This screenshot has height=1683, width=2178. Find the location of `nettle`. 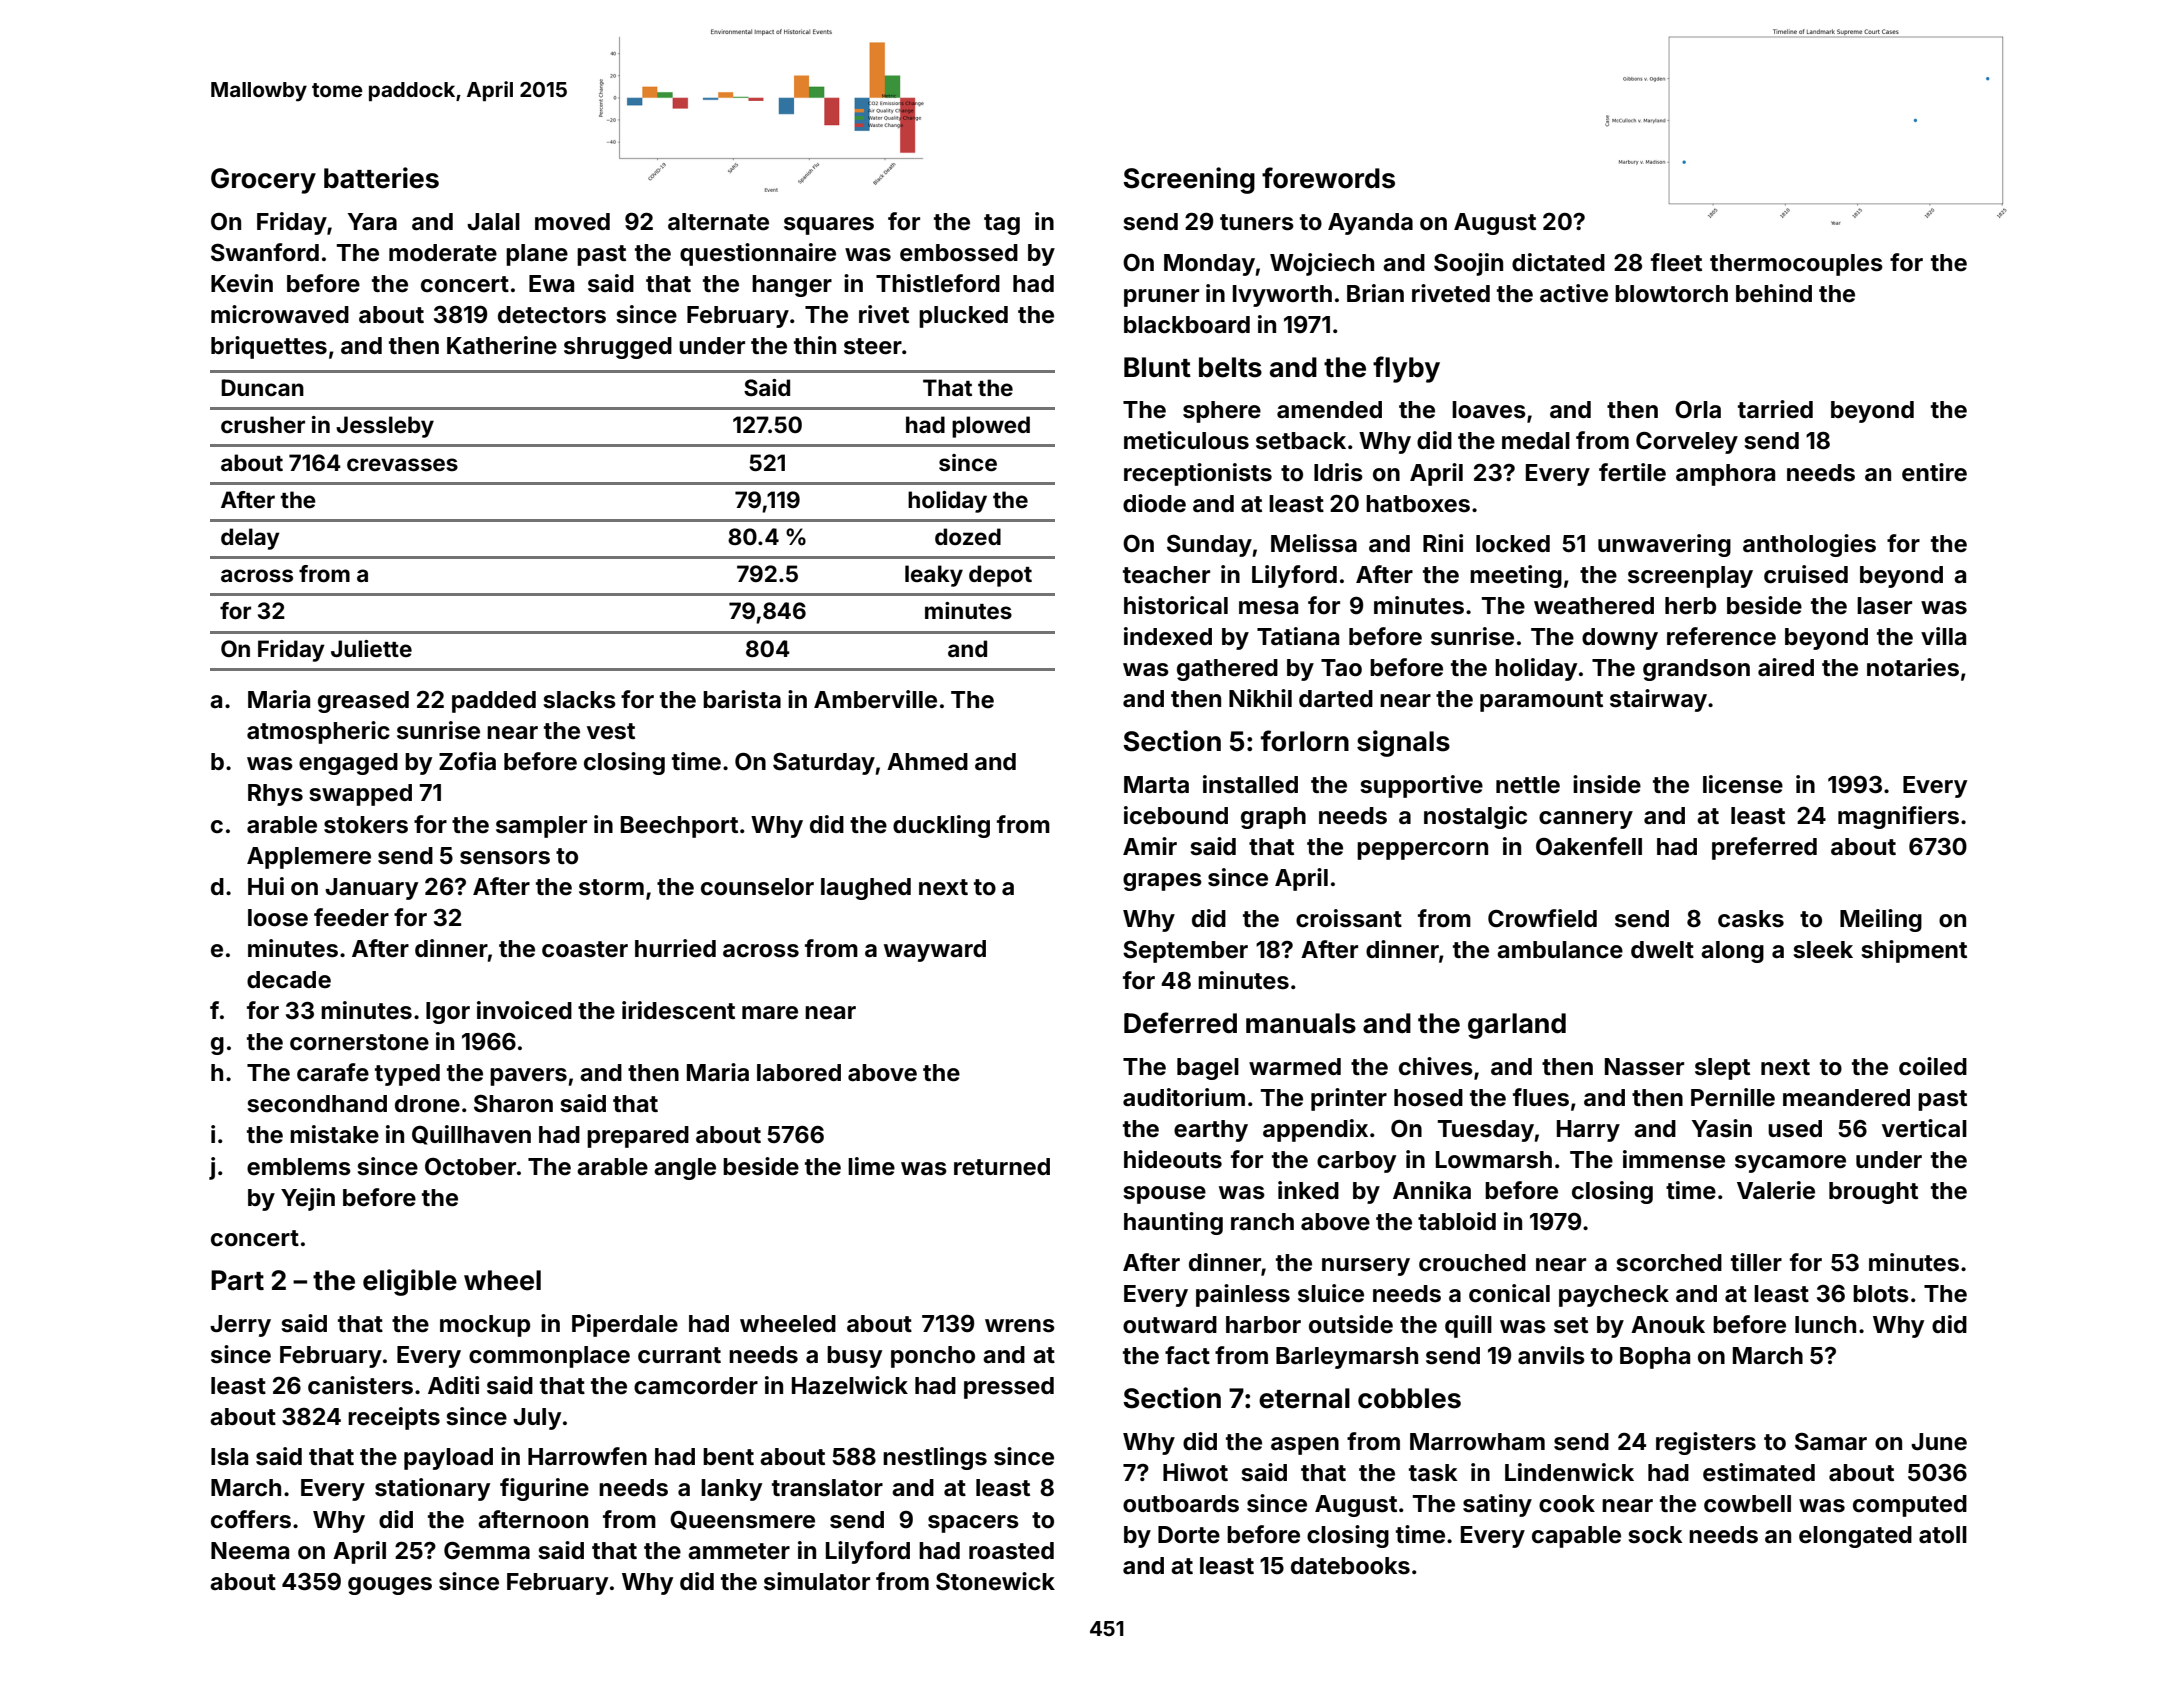

nettle is located at coordinates (1528, 785).
